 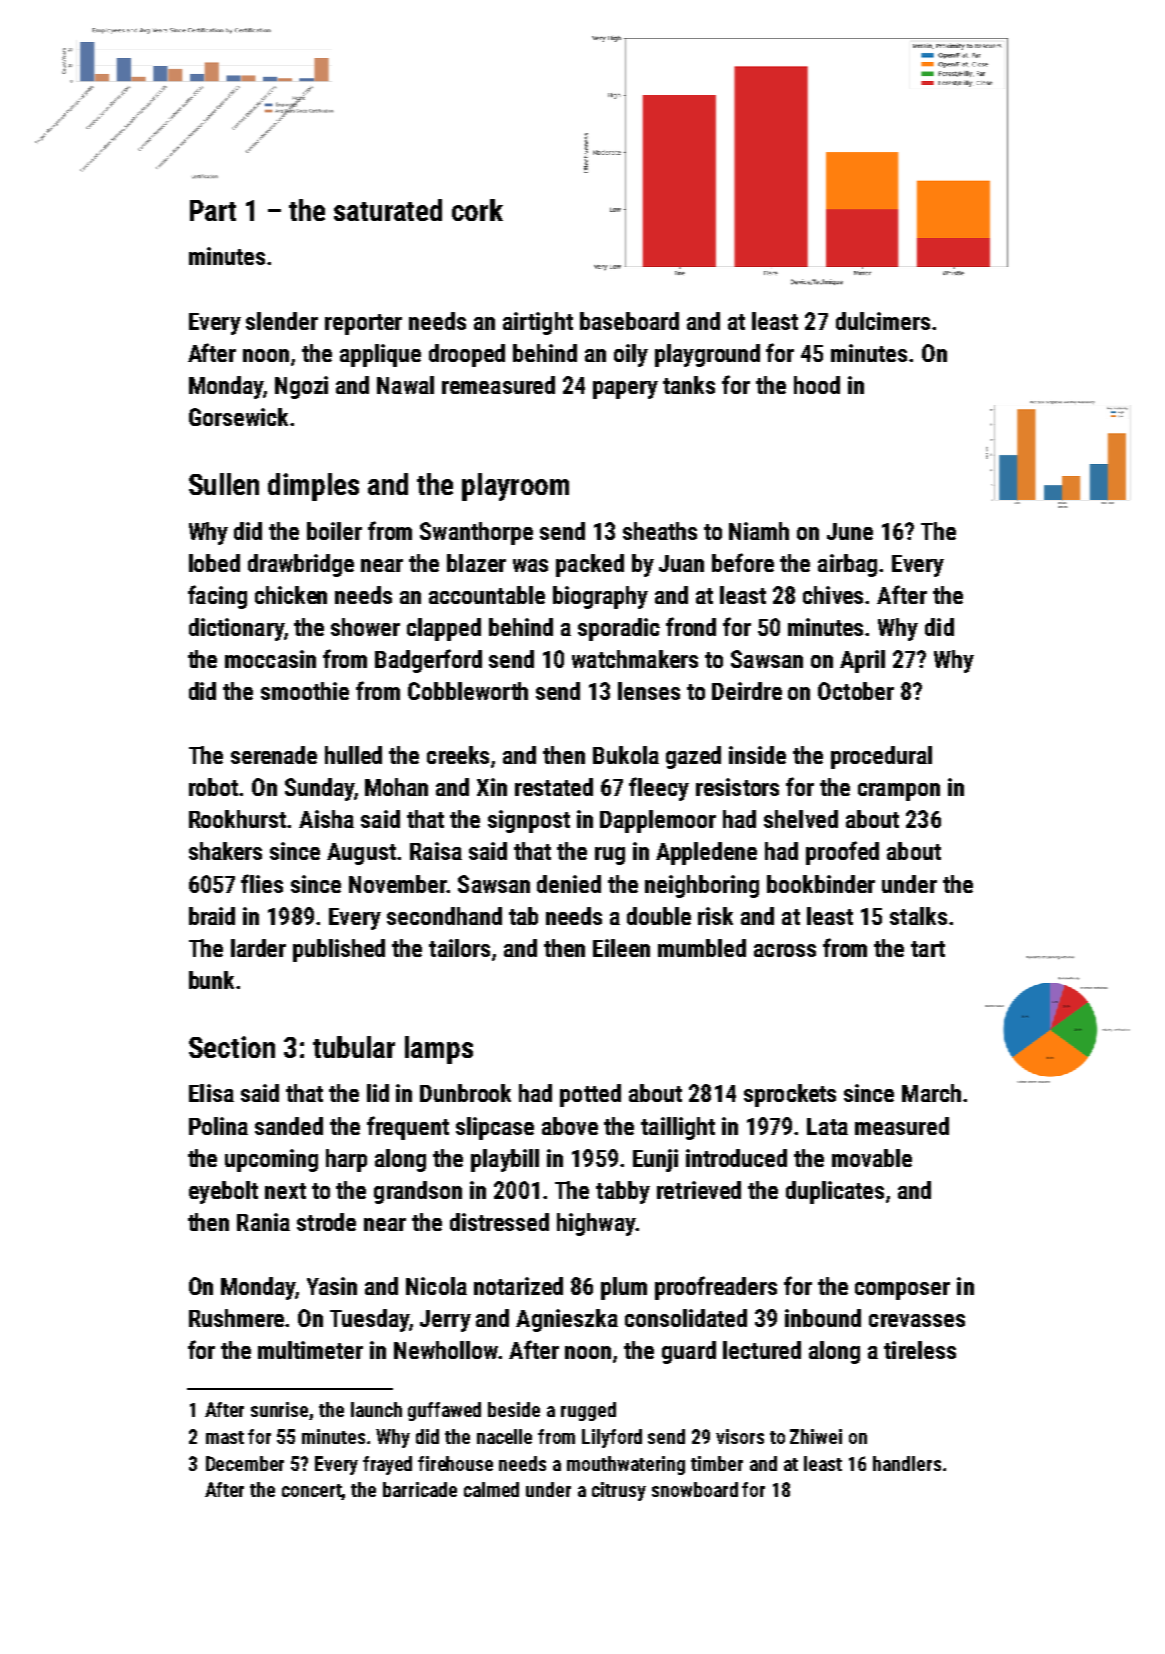 I want to click on barricade, so click(x=420, y=1489).
